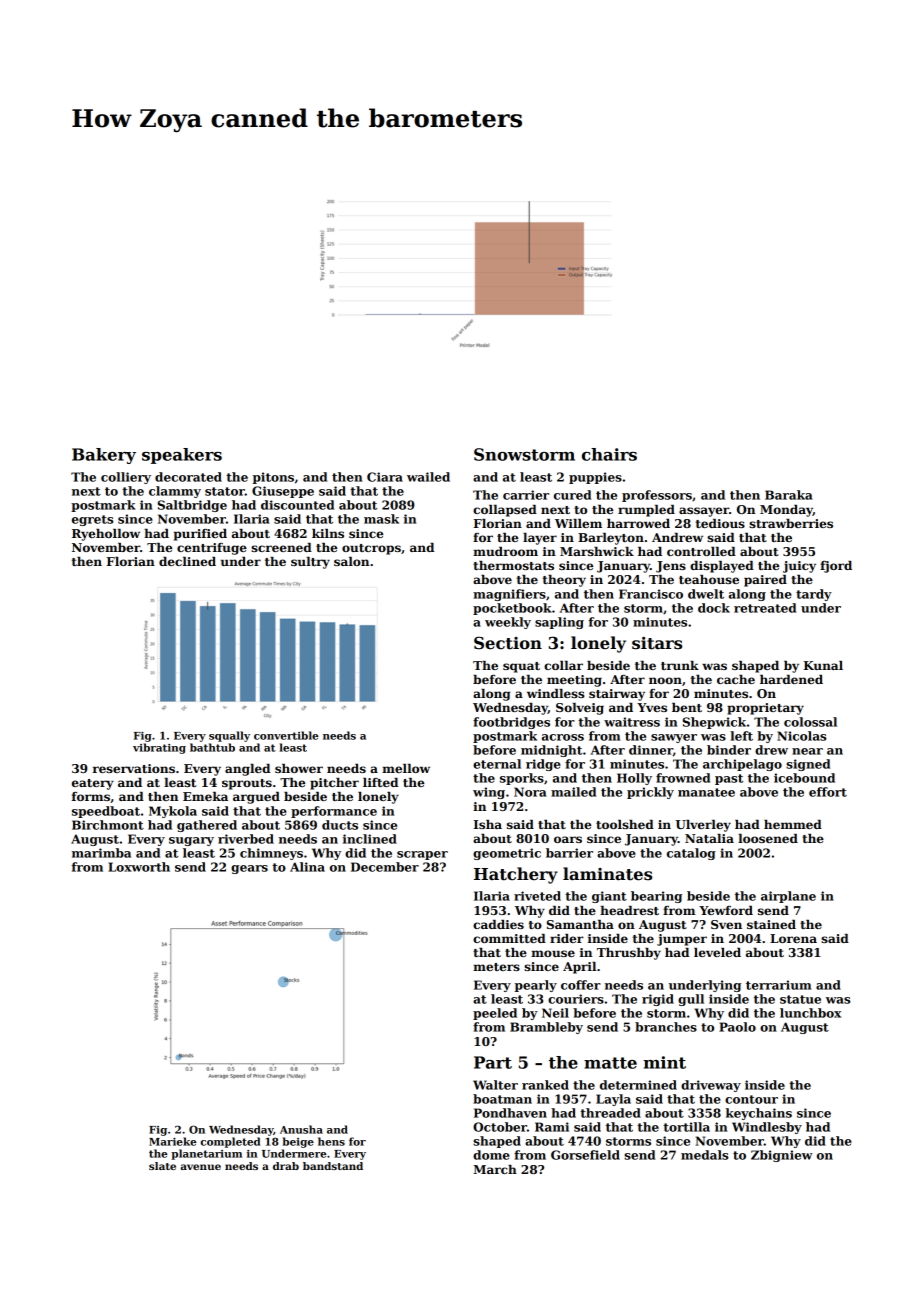 The image size is (924, 1308). Describe the element at coordinates (162, 1166) in the screenshot. I see `slate` at that location.
